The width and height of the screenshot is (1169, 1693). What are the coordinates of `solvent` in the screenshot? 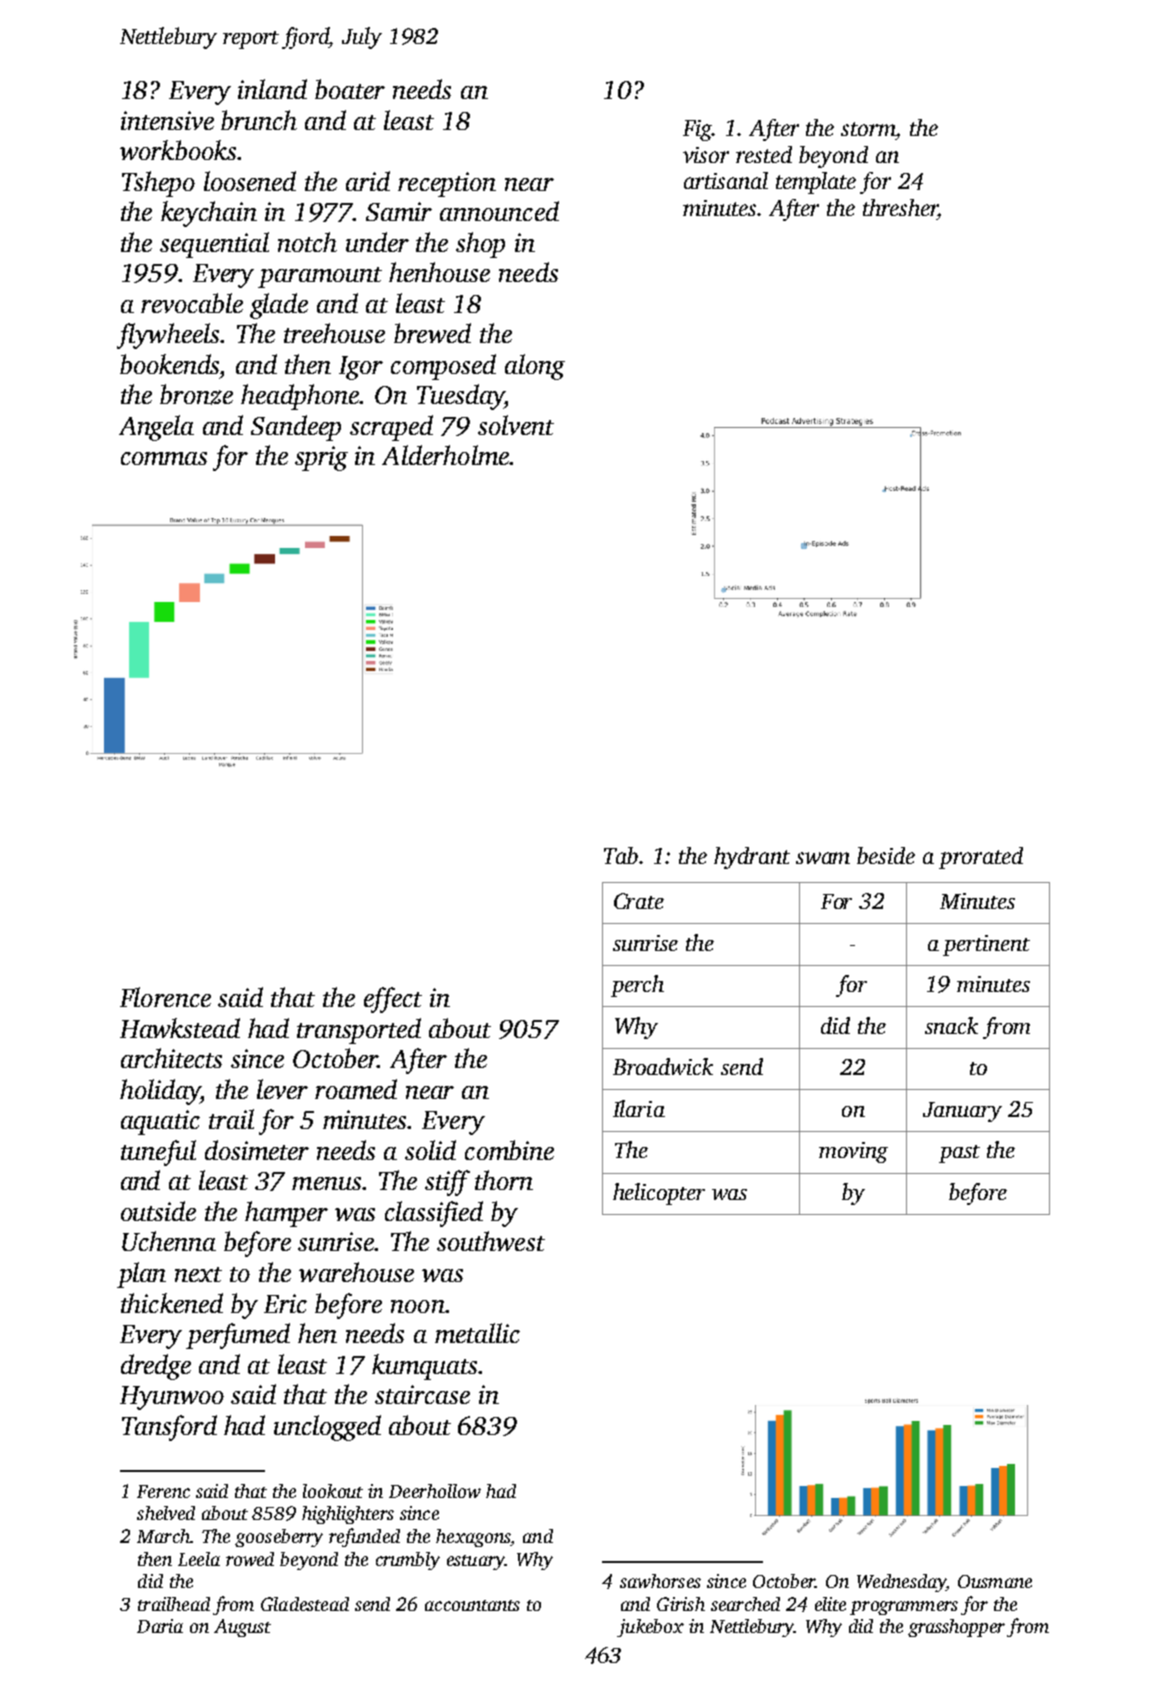 It's located at (516, 425).
